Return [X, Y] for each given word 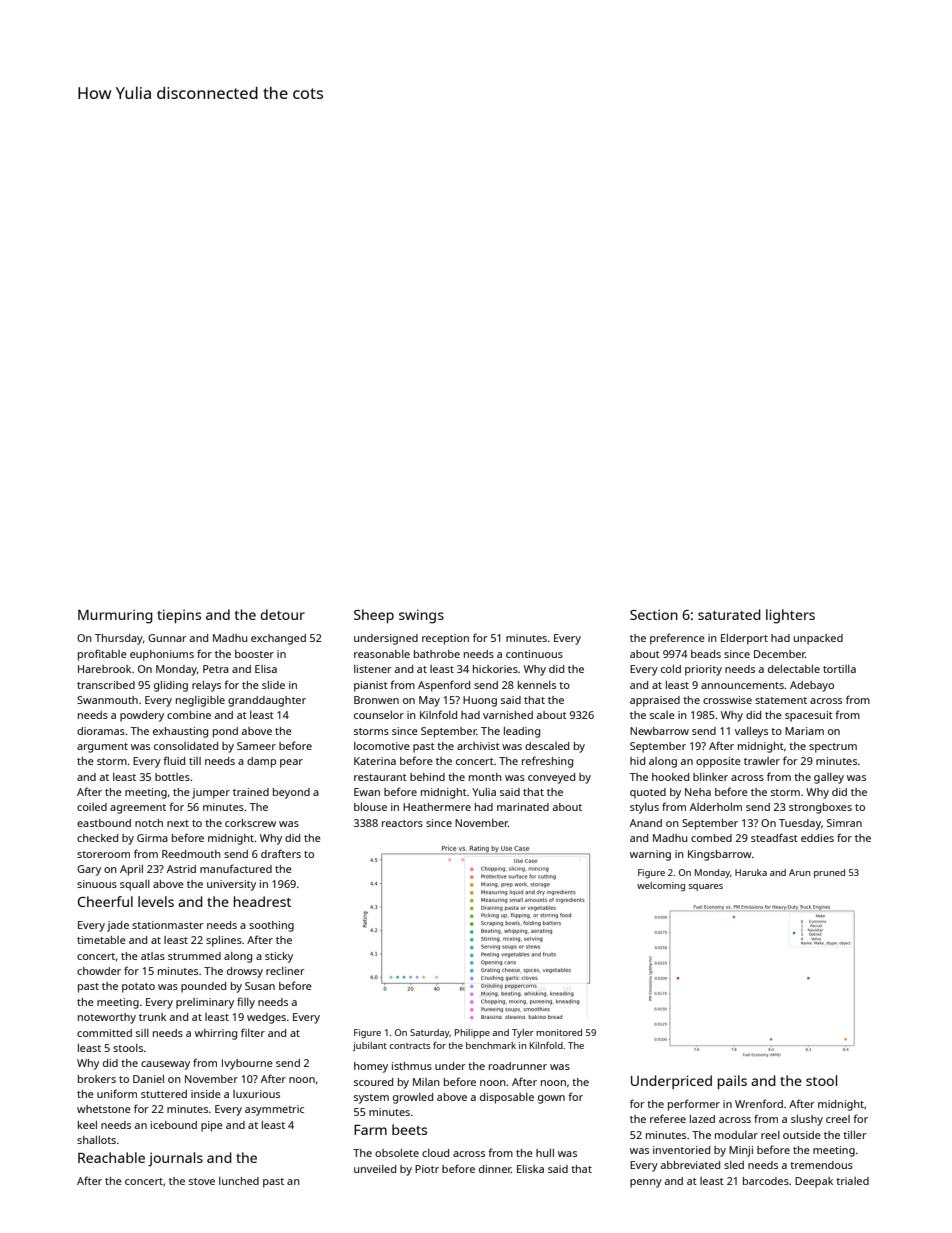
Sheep [374, 616]
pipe [212, 1126]
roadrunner [518, 1066]
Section [654, 614]
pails [732, 1082]
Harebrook [104, 669]
